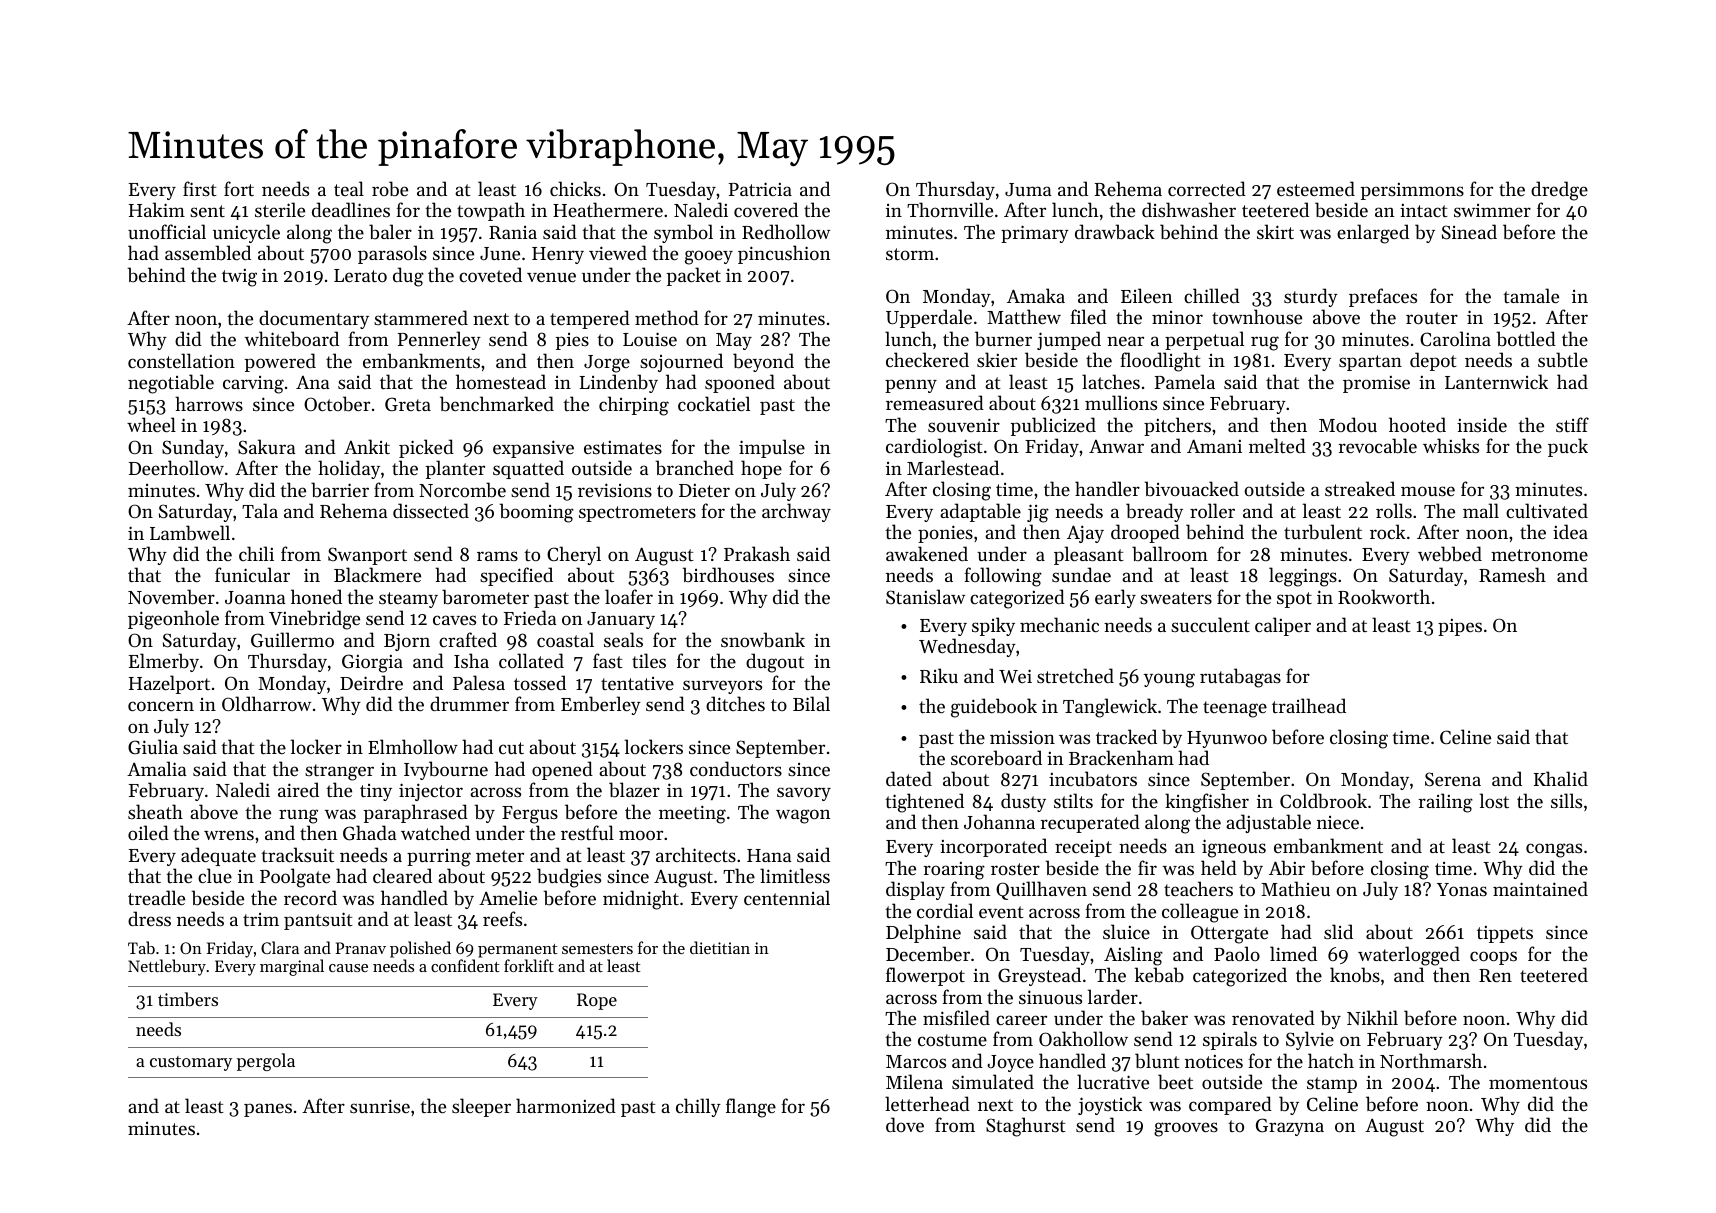  I want to click on birdhouses, so click(728, 574).
